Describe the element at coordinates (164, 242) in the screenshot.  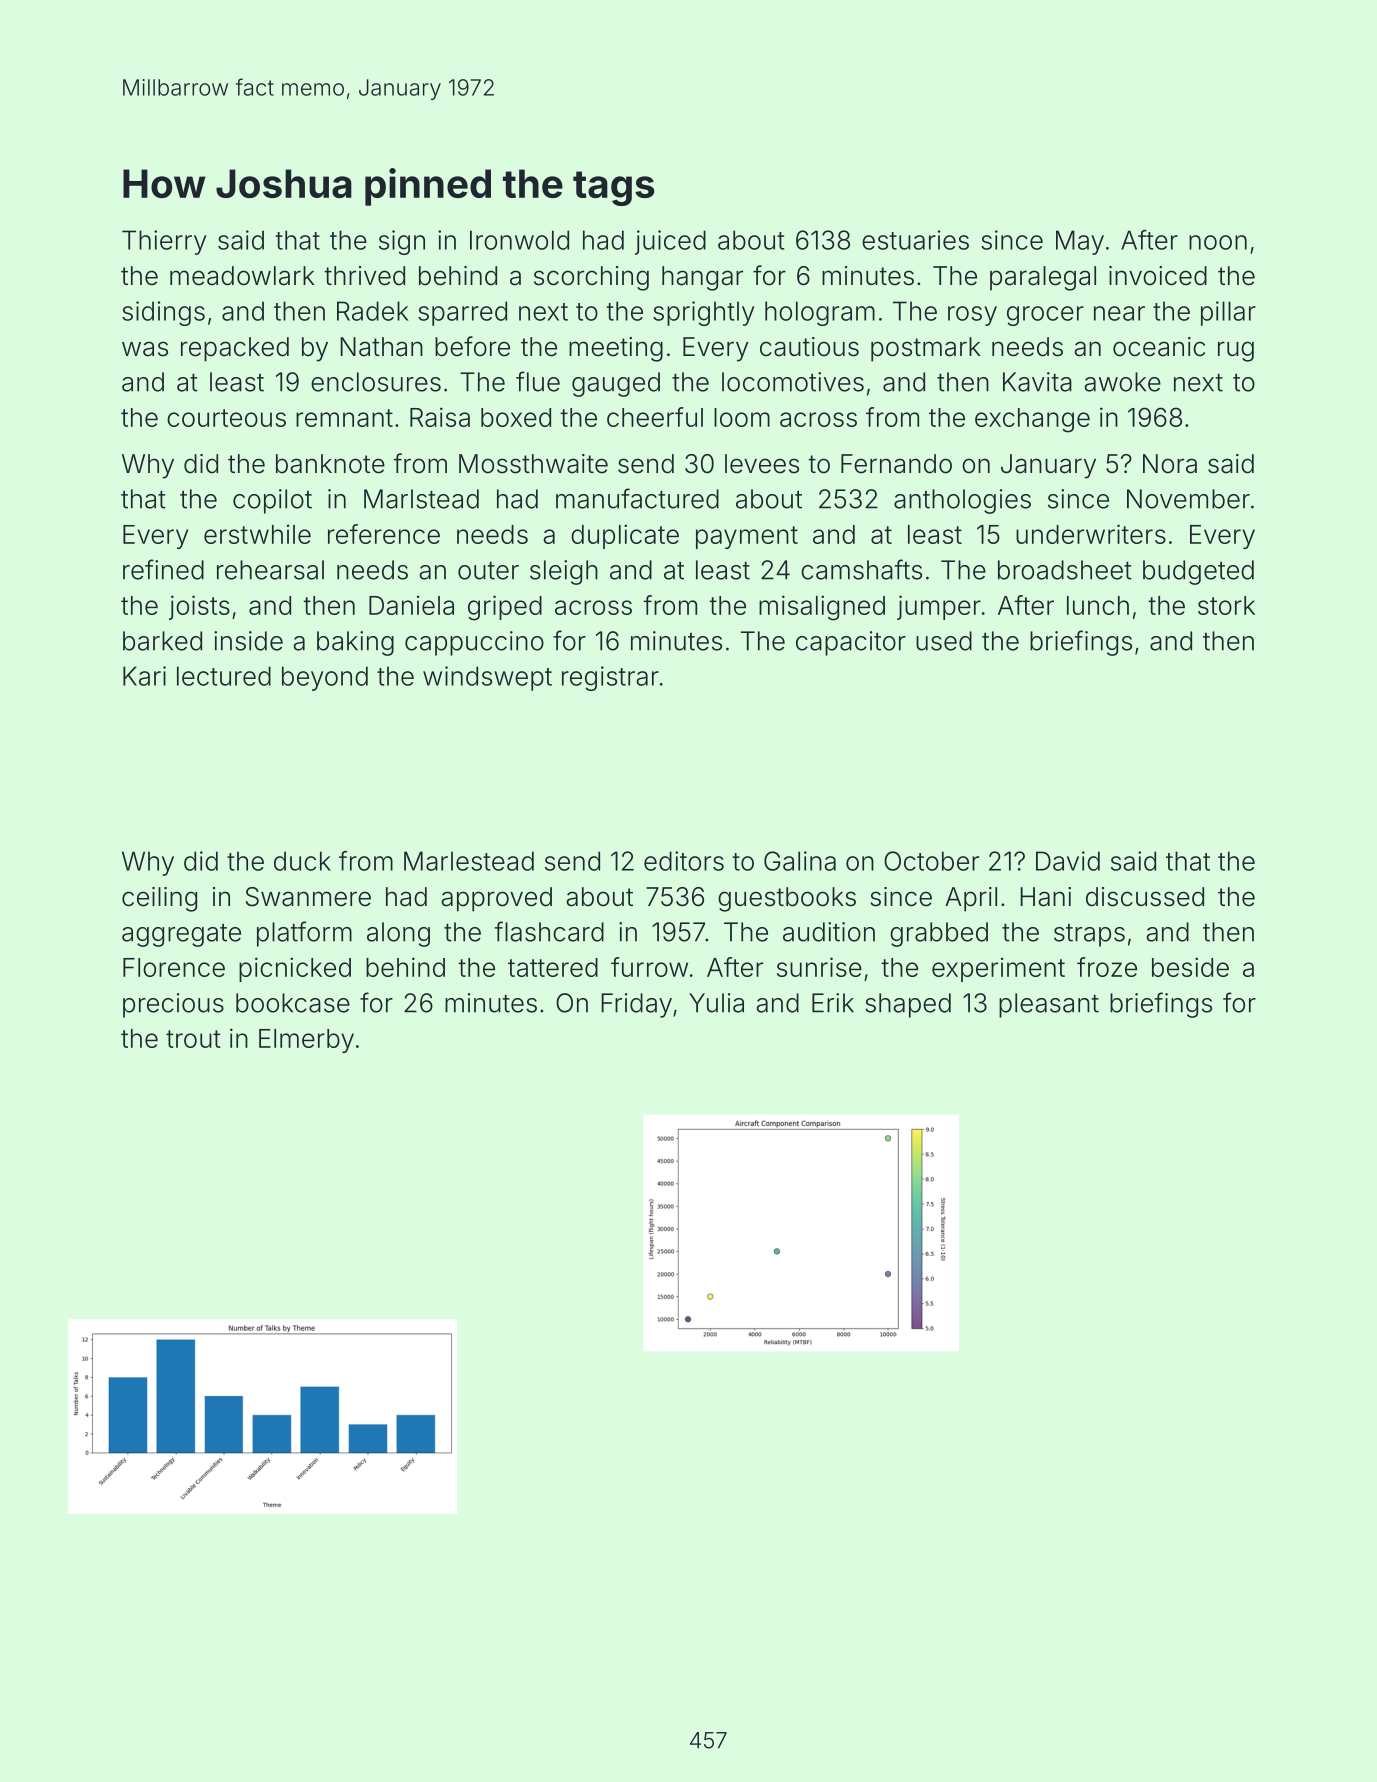
I see `Thierry` at that location.
